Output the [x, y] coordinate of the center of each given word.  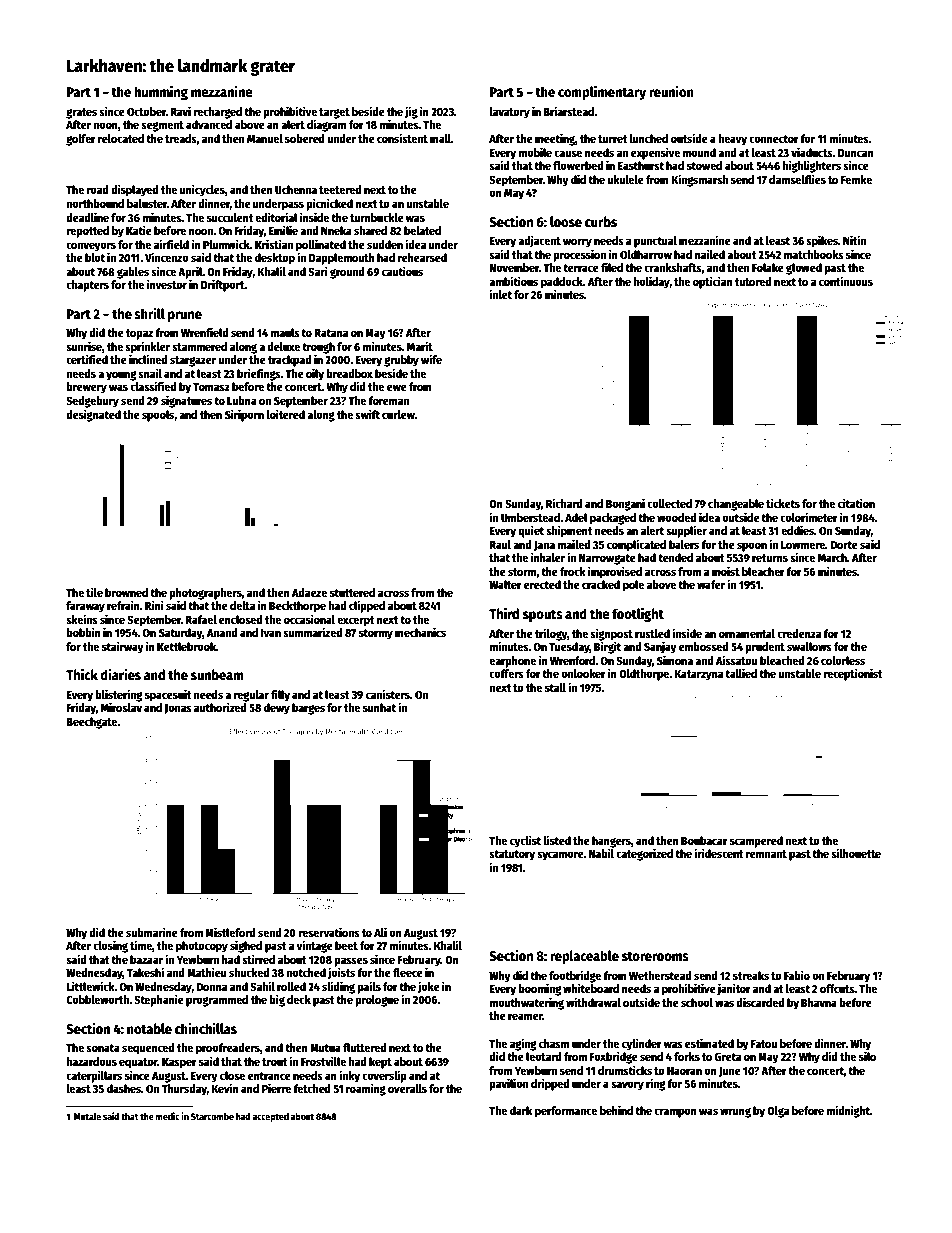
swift [367, 414]
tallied [741, 673]
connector [774, 139]
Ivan [271, 633]
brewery [86, 388]
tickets [783, 503]
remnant [766, 854]
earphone [512, 662]
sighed [246, 946]
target [334, 113]
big [277, 1000]
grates [81, 113]
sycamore [560, 856]
